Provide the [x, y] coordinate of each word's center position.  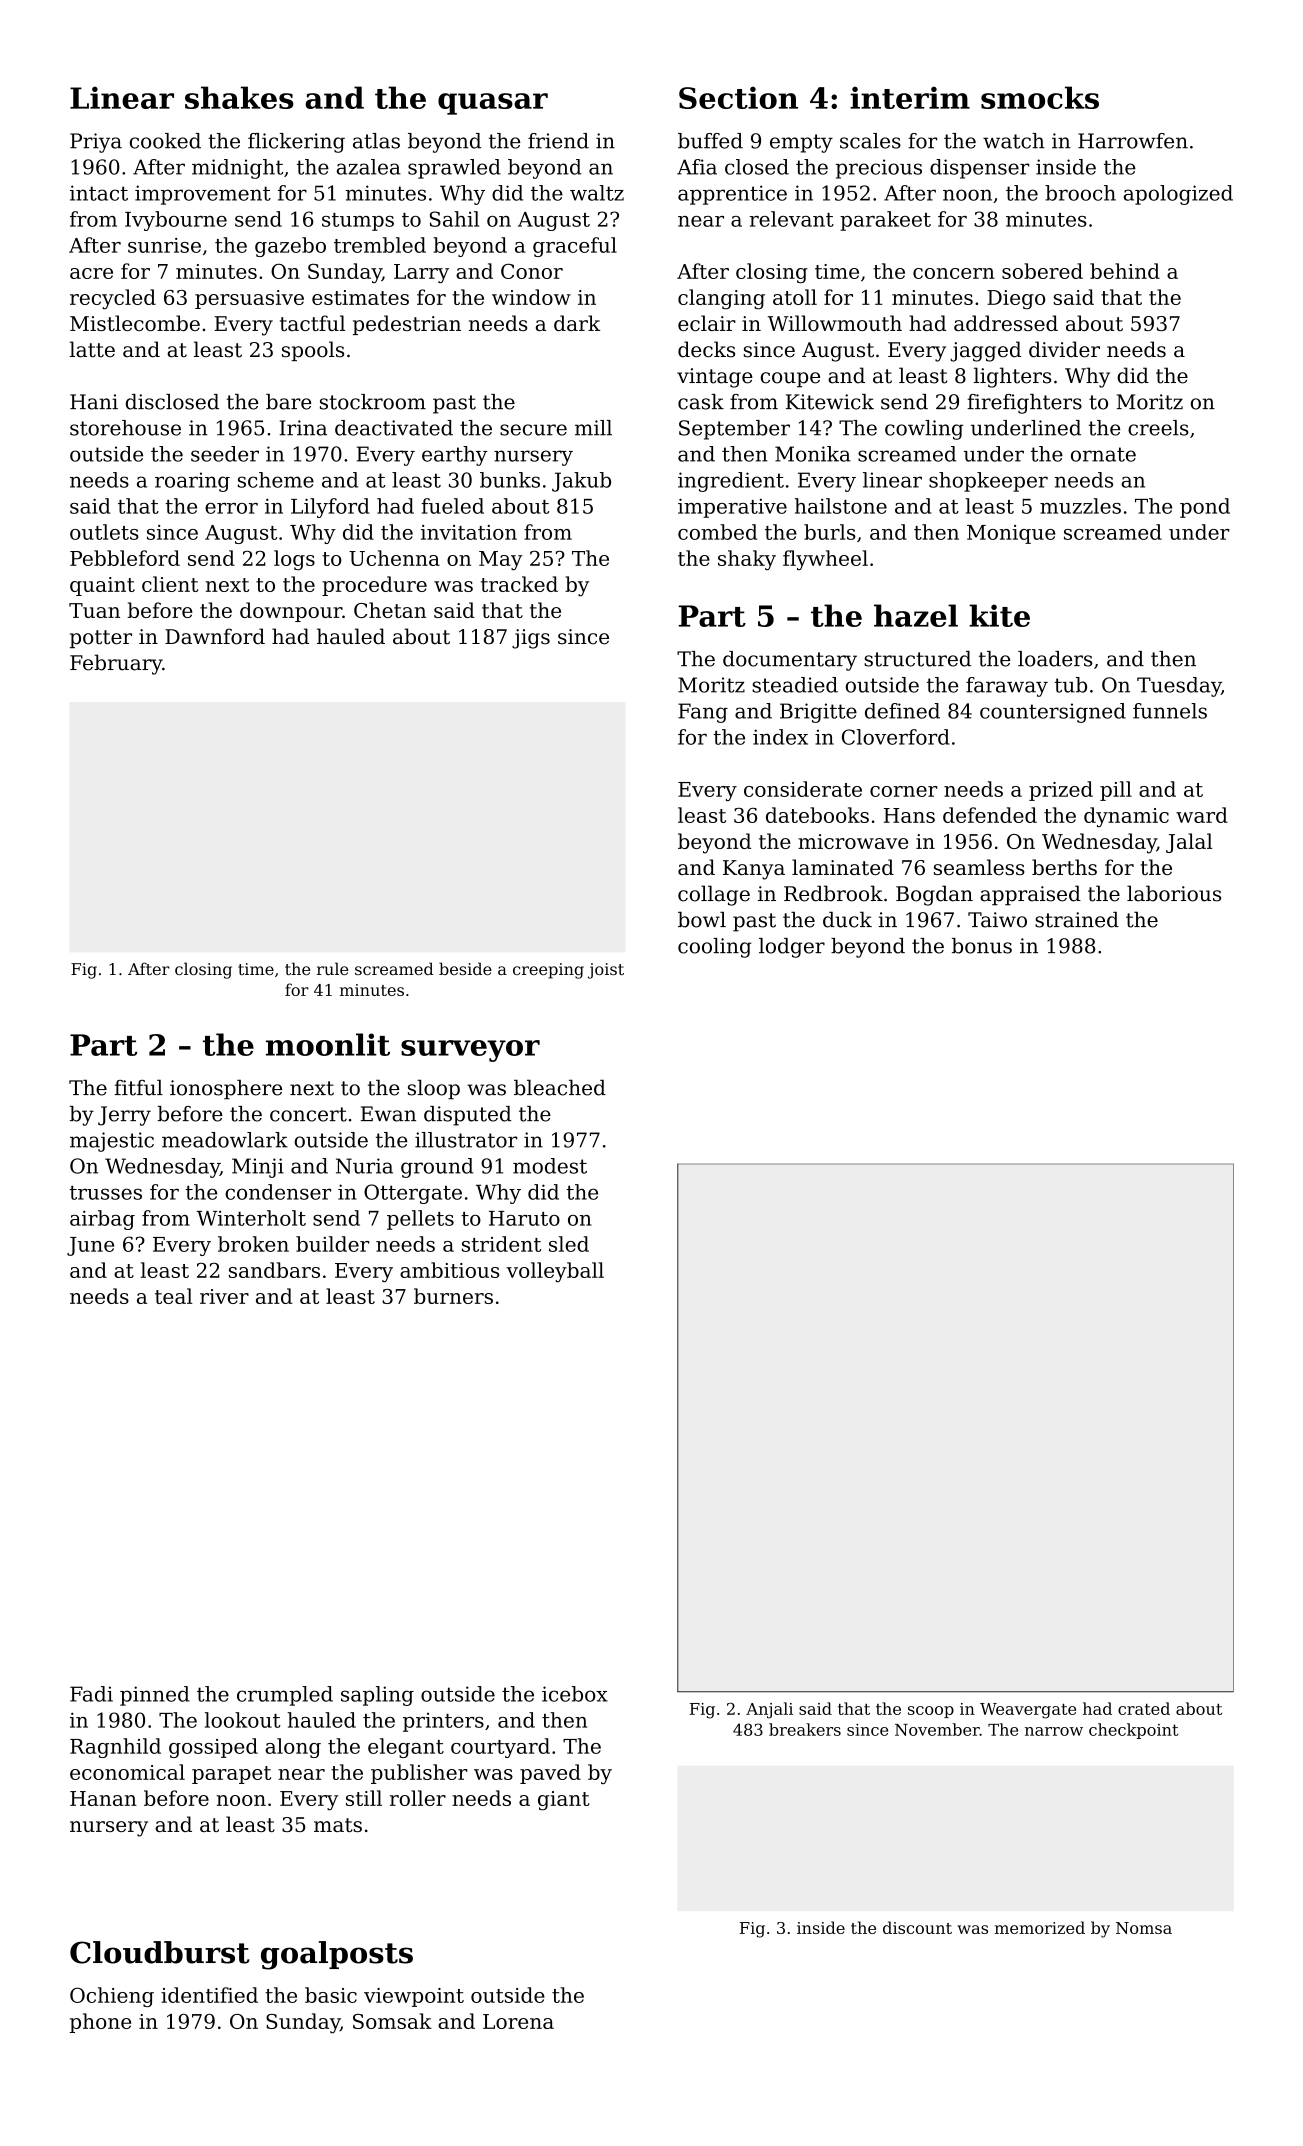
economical [127, 1772]
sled [569, 1244]
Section [738, 97]
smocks [1040, 97]
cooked [165, 141]
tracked [519, 584]
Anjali [769, 1710]
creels [1158, 428]
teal [173, 1296]
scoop [931, 1712]
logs [294, 560]
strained [1077, 920]
